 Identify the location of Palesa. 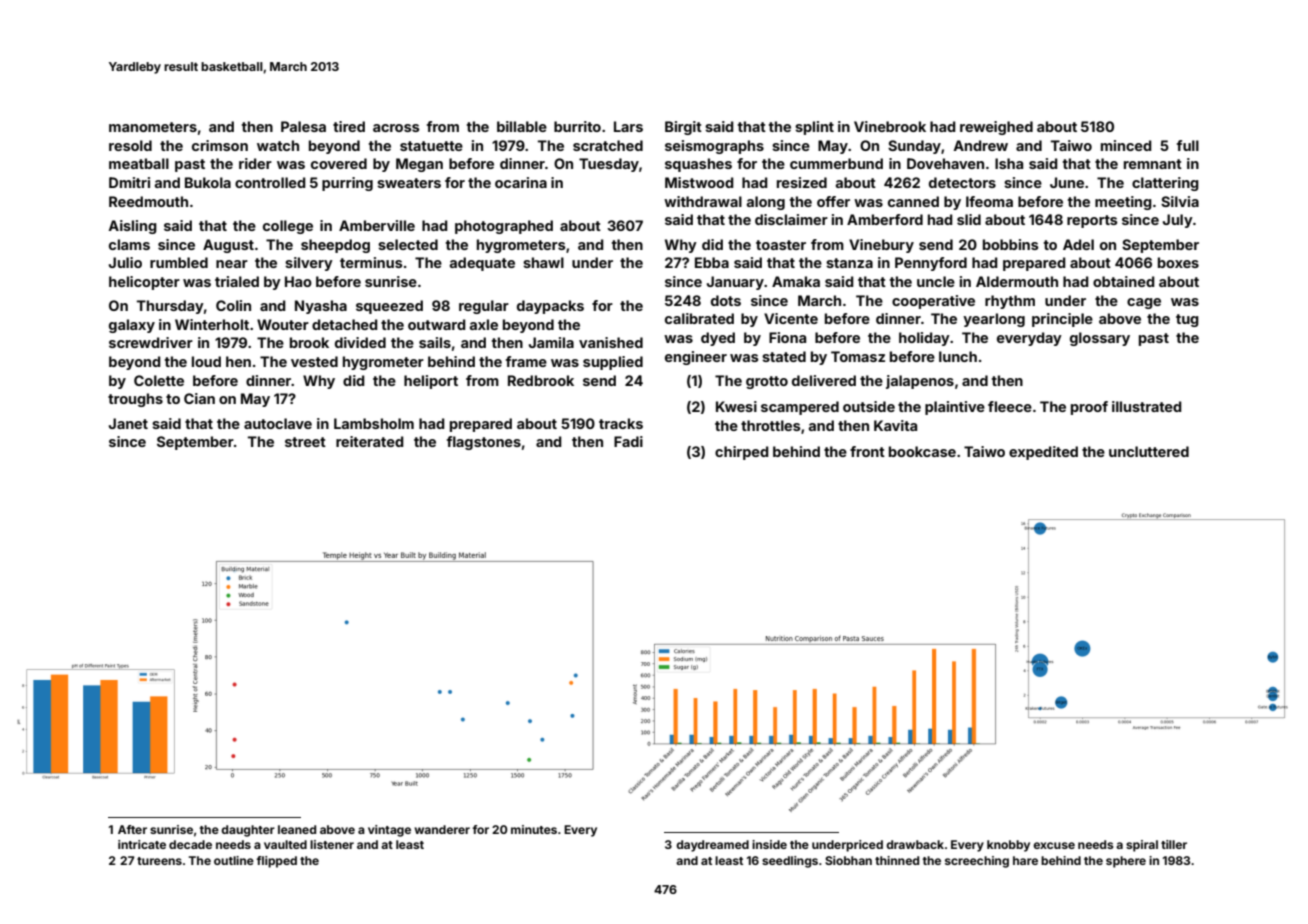
(303, 126).
